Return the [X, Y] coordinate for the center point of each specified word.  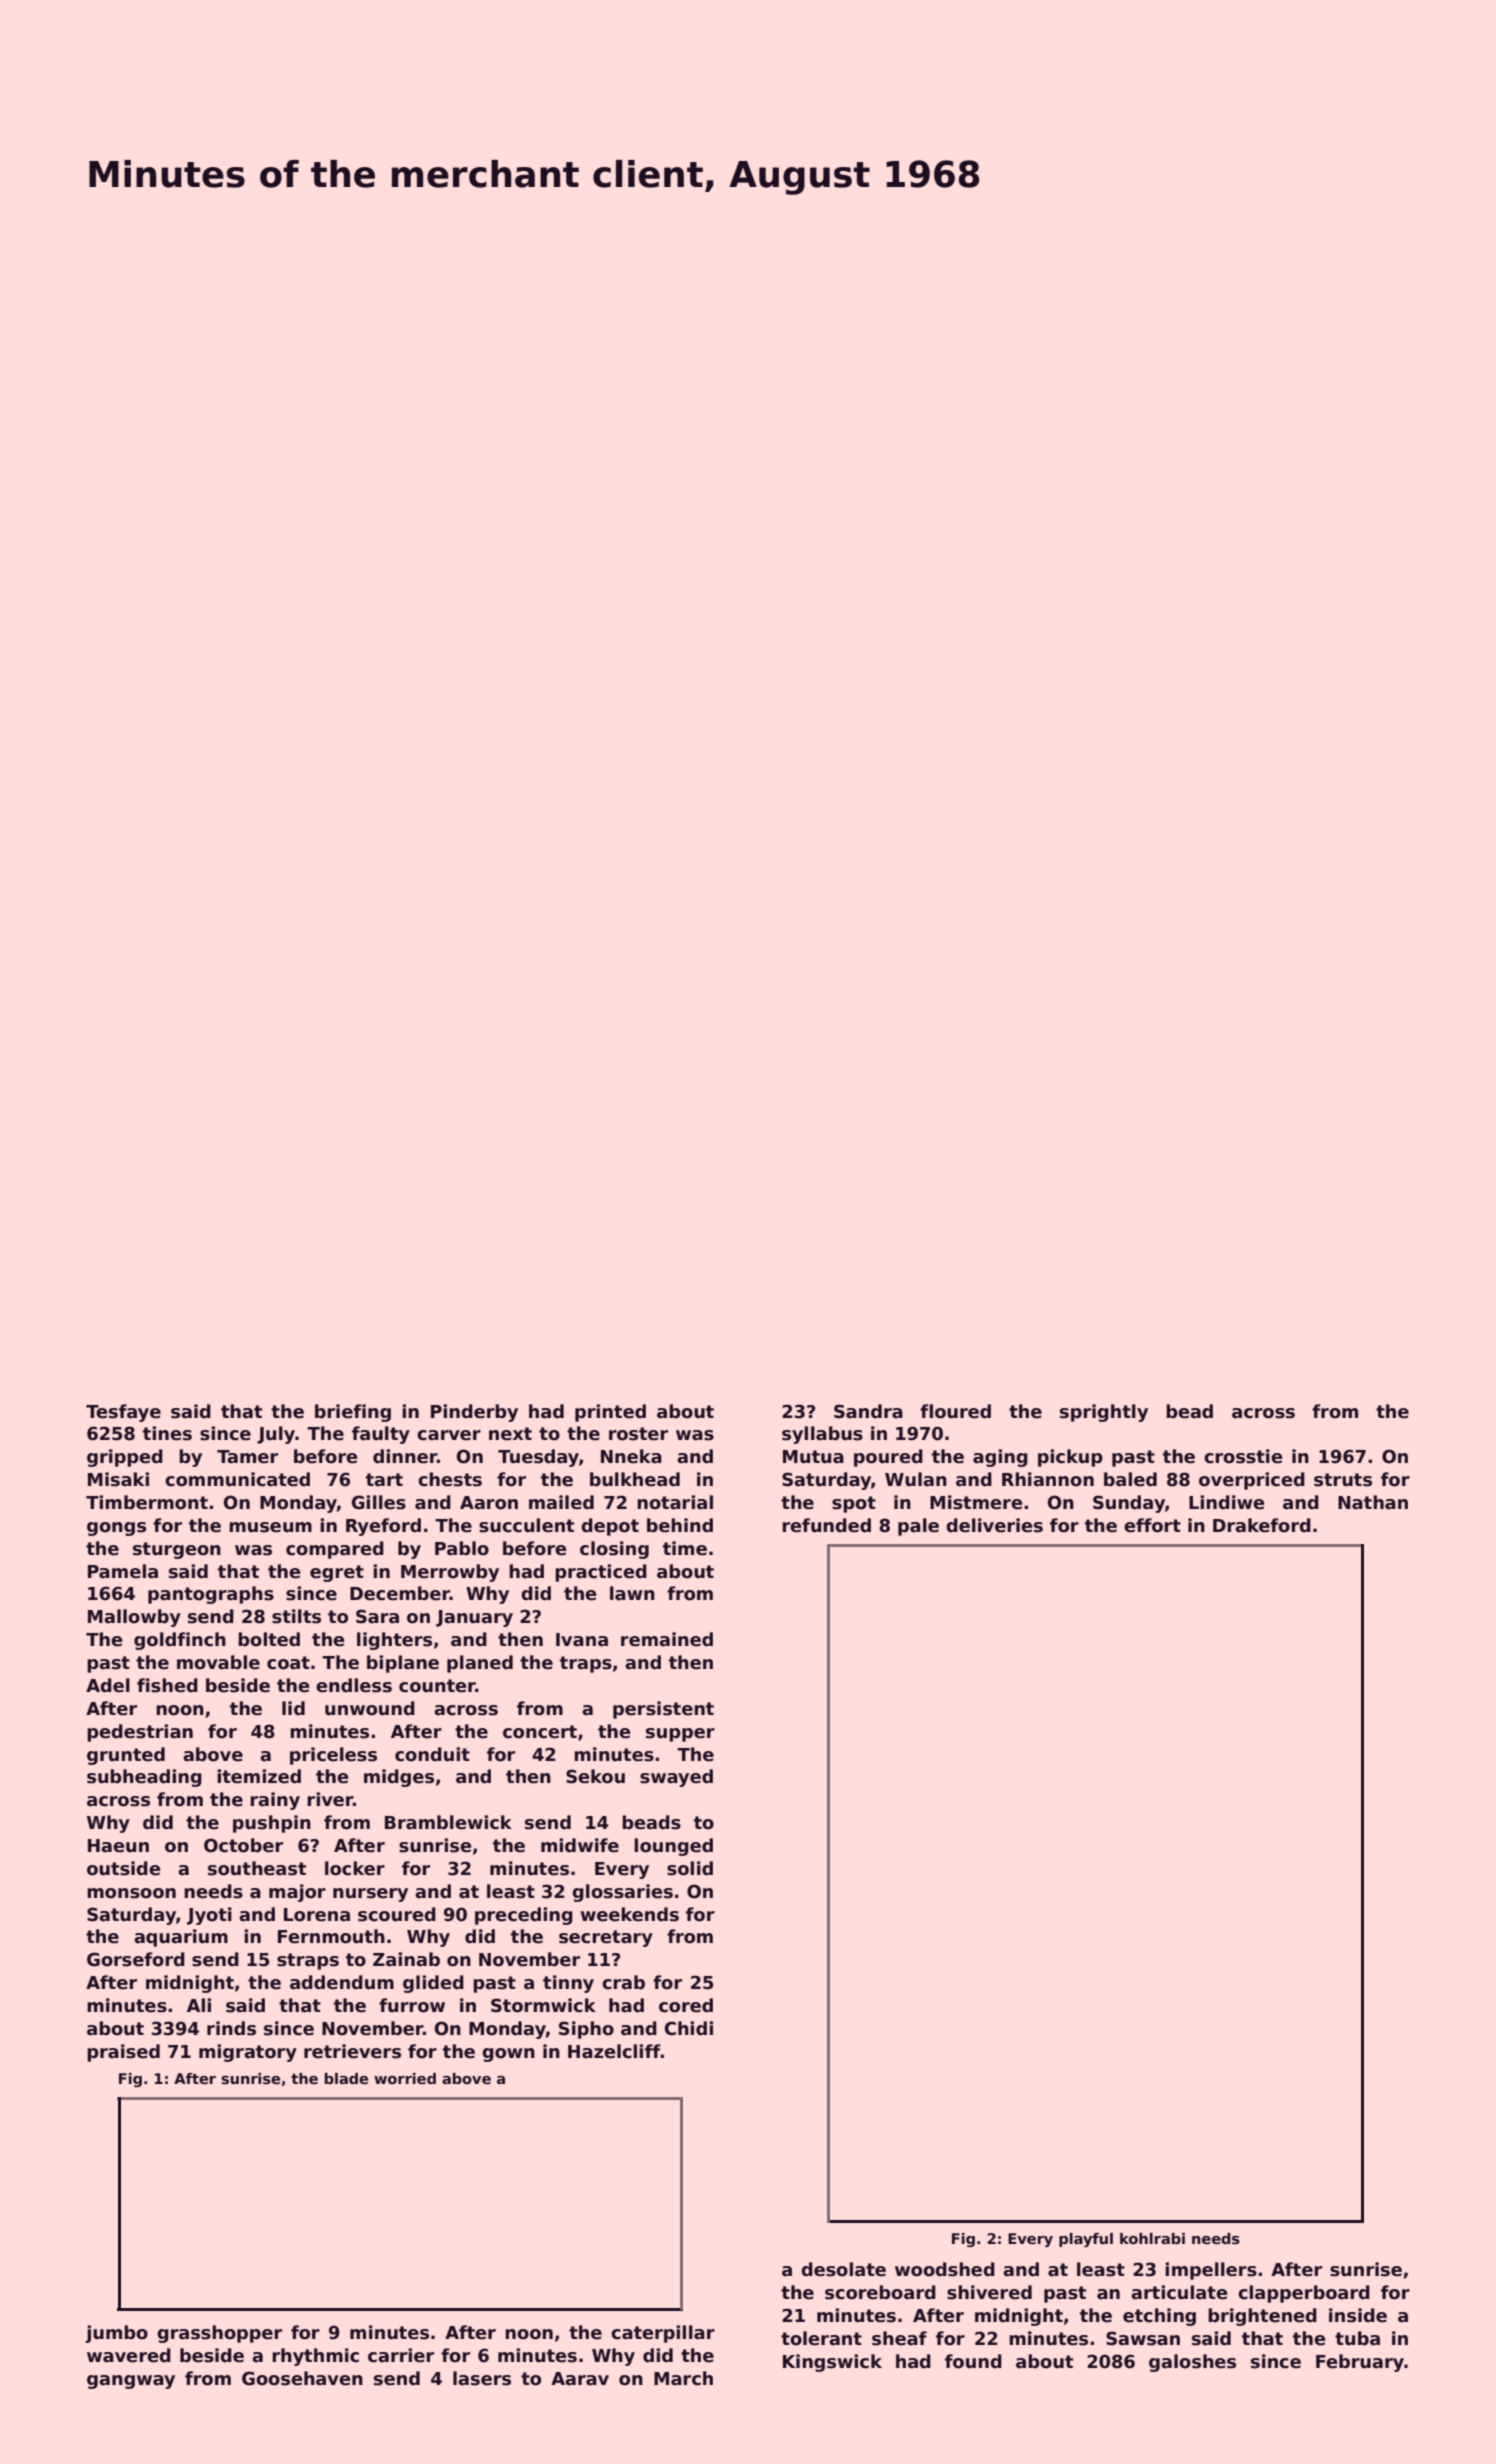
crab [623, 1982]
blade [346, 2078]
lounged [673, 1847]
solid [690, 1868]
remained [667, 1639]
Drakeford [1262, 1525]
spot [854, 1504]
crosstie [1243, 1456]
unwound [370, 1708]
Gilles [379, 1502]
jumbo [116, 2334]
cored [686, 2005]
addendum [342, 1982]
